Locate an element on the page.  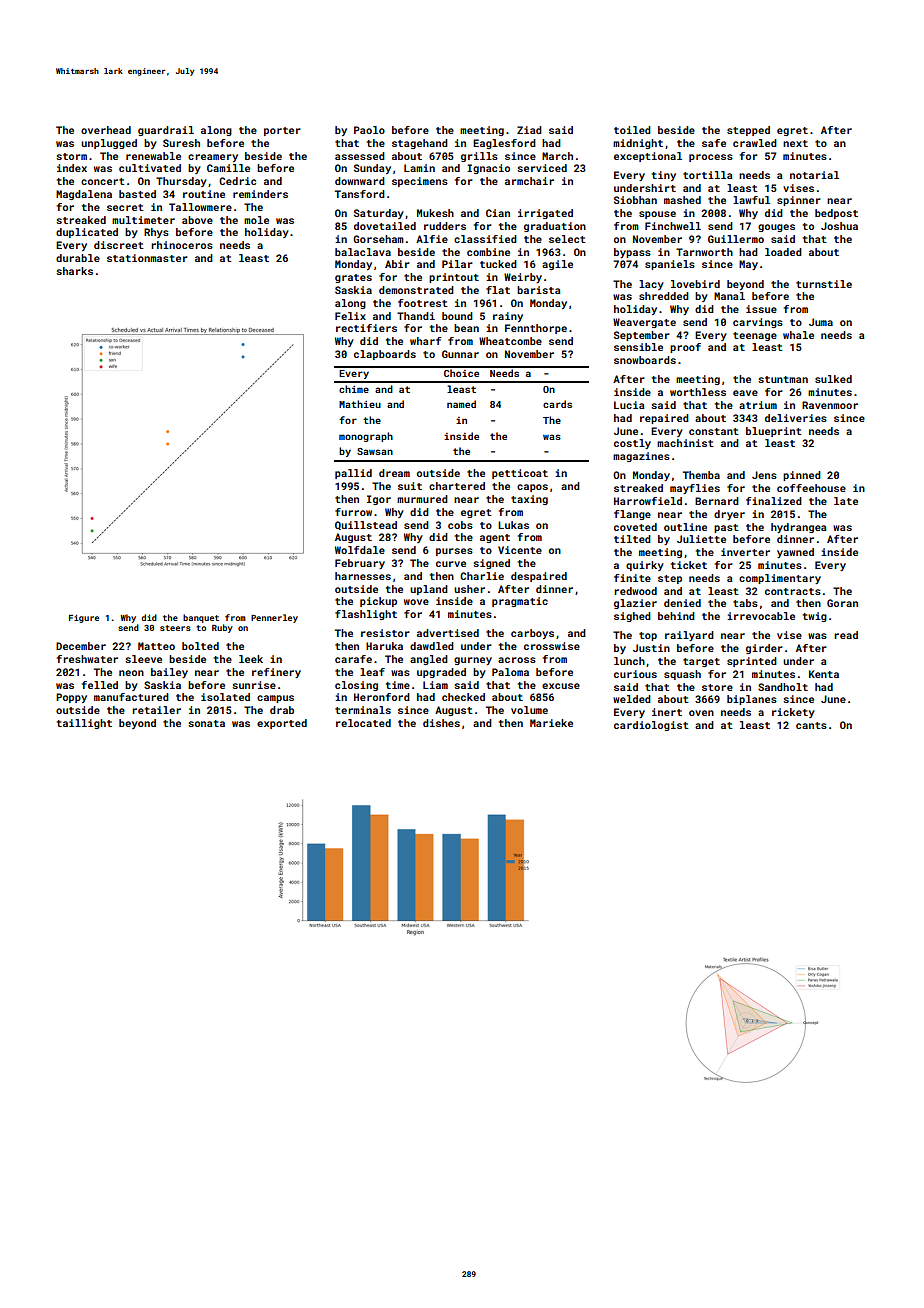
bailey is located at coordinates (169, 673).
